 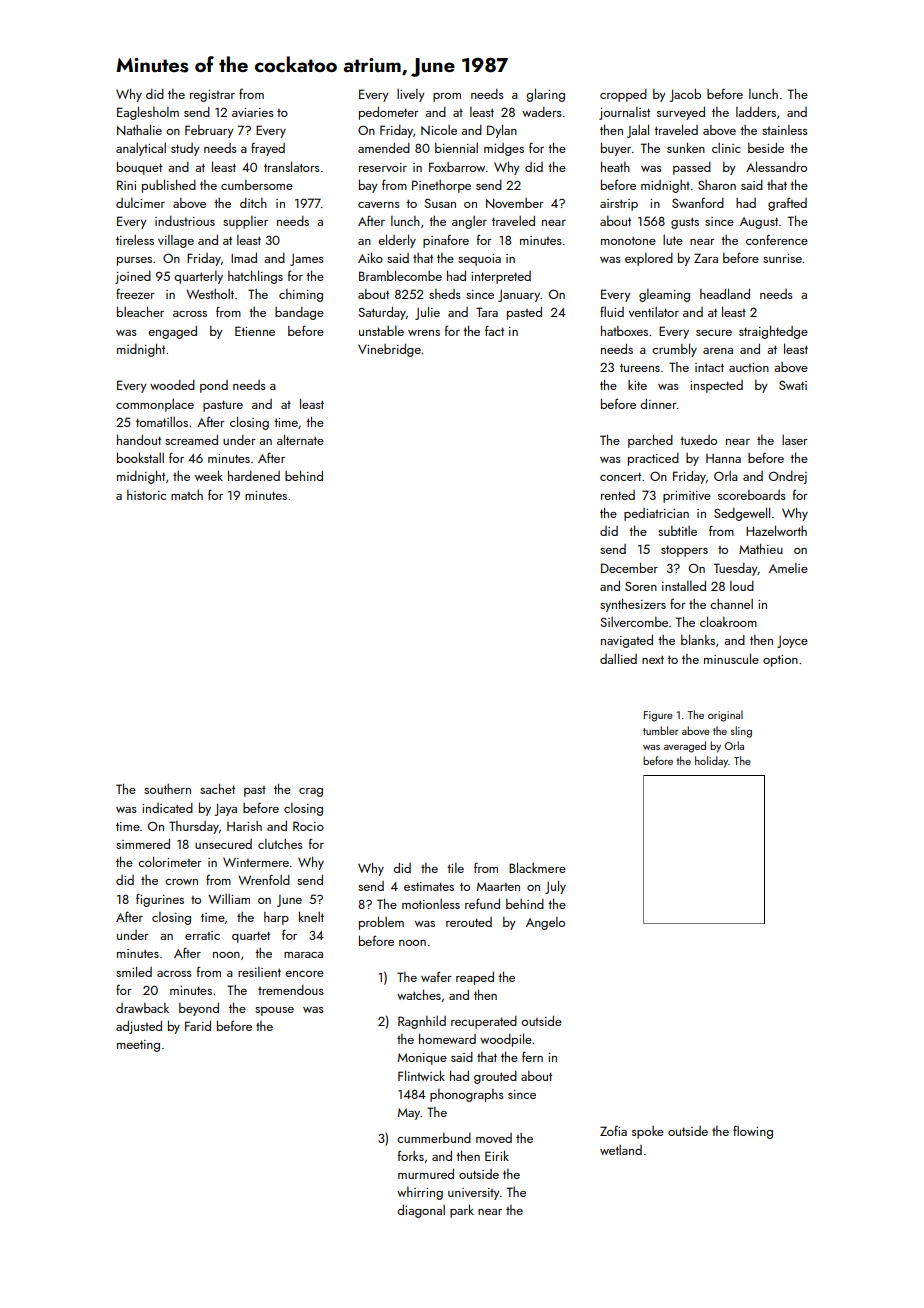 What do you see at coordinates (555, 887) in the screenshot?
I see `July` at bounding box center [555, 887].
